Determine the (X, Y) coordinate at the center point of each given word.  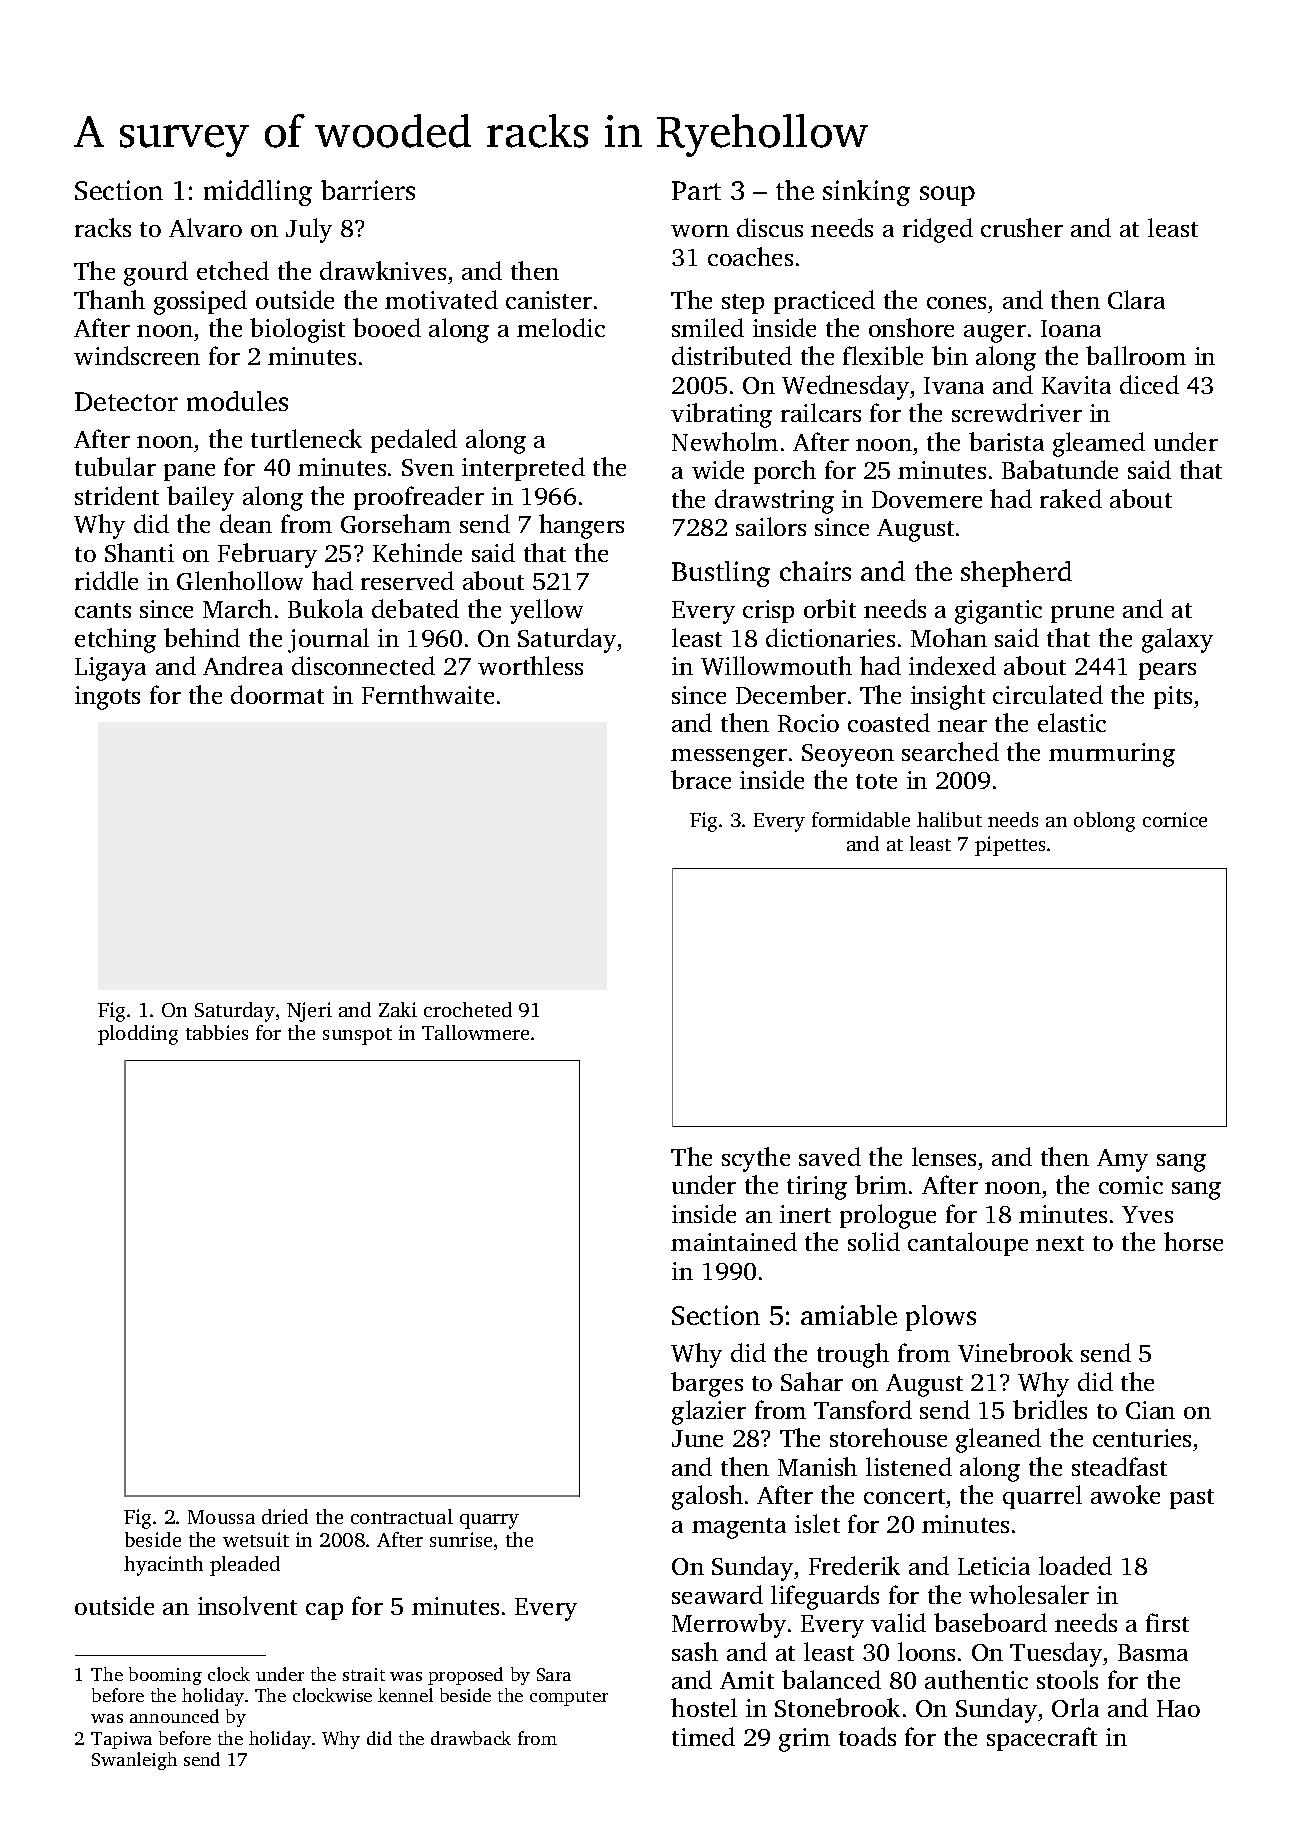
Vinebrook (1015, 1352)
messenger (729, 758)
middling (258, 193)
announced (174, 1716)
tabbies (217, 1032)
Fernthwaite (428, 694)
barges (707, 1384)
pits (1173, 697)
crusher (1022, 227)
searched (950, 751)
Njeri (309, 1012)
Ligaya (110, 669)
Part (696, 190)
